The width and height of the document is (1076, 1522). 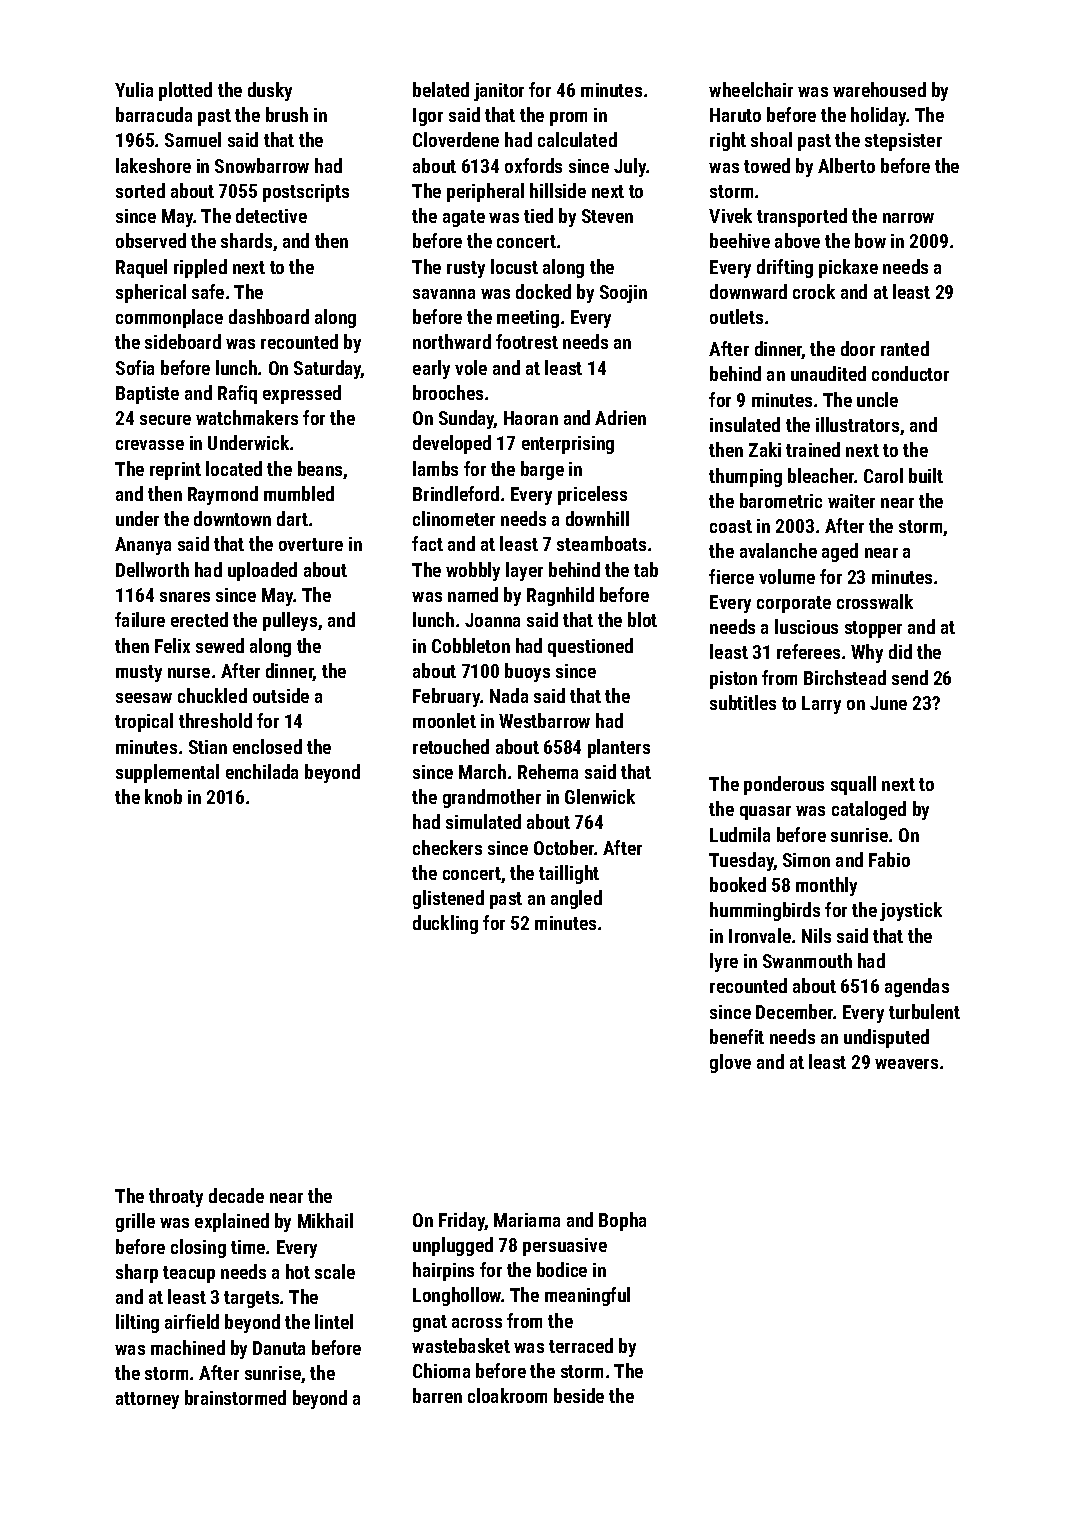 I want to click on waiter, so click(x=851, y=501).
